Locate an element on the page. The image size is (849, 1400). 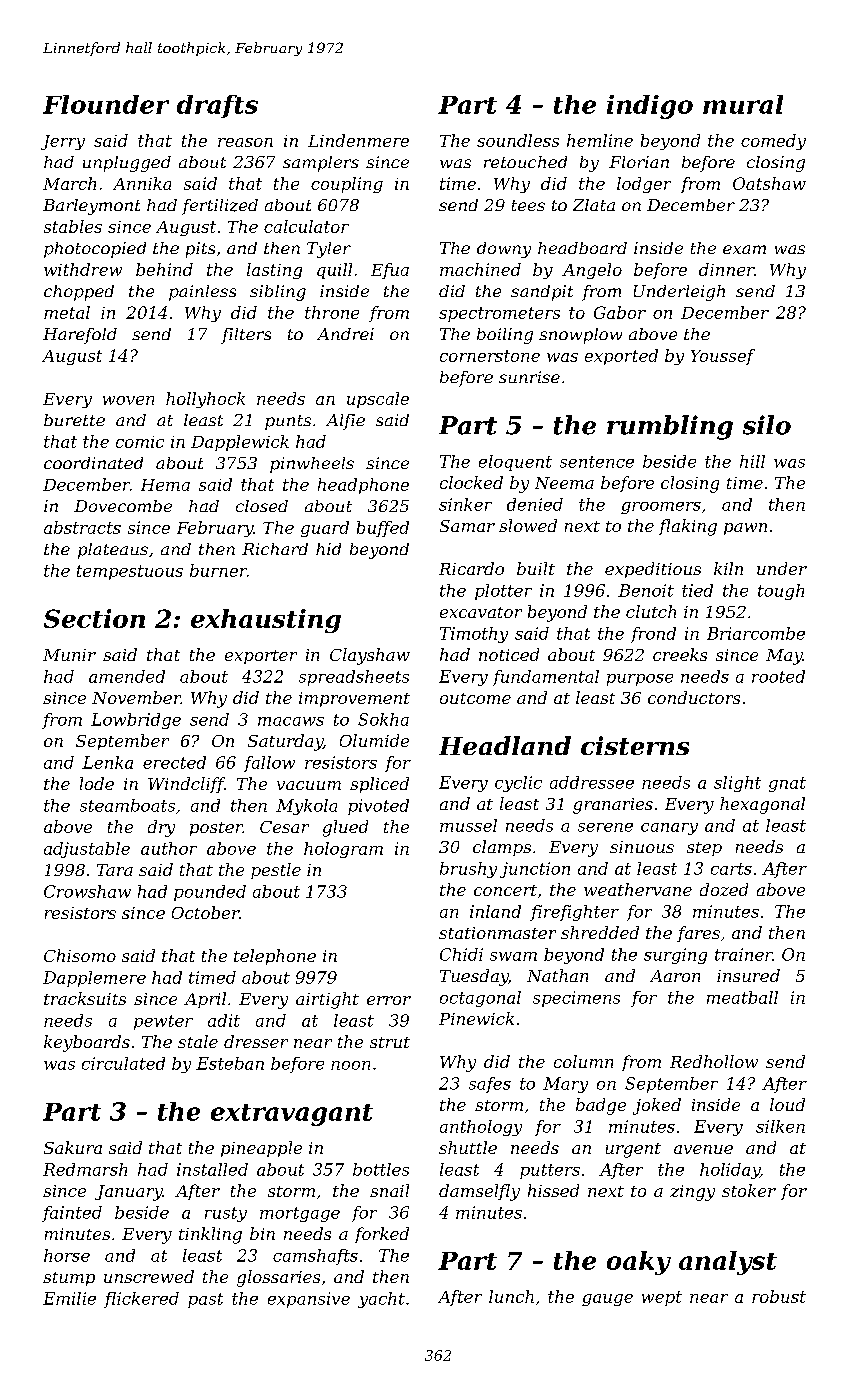
weathervane is located at coordinates (638, 889).
